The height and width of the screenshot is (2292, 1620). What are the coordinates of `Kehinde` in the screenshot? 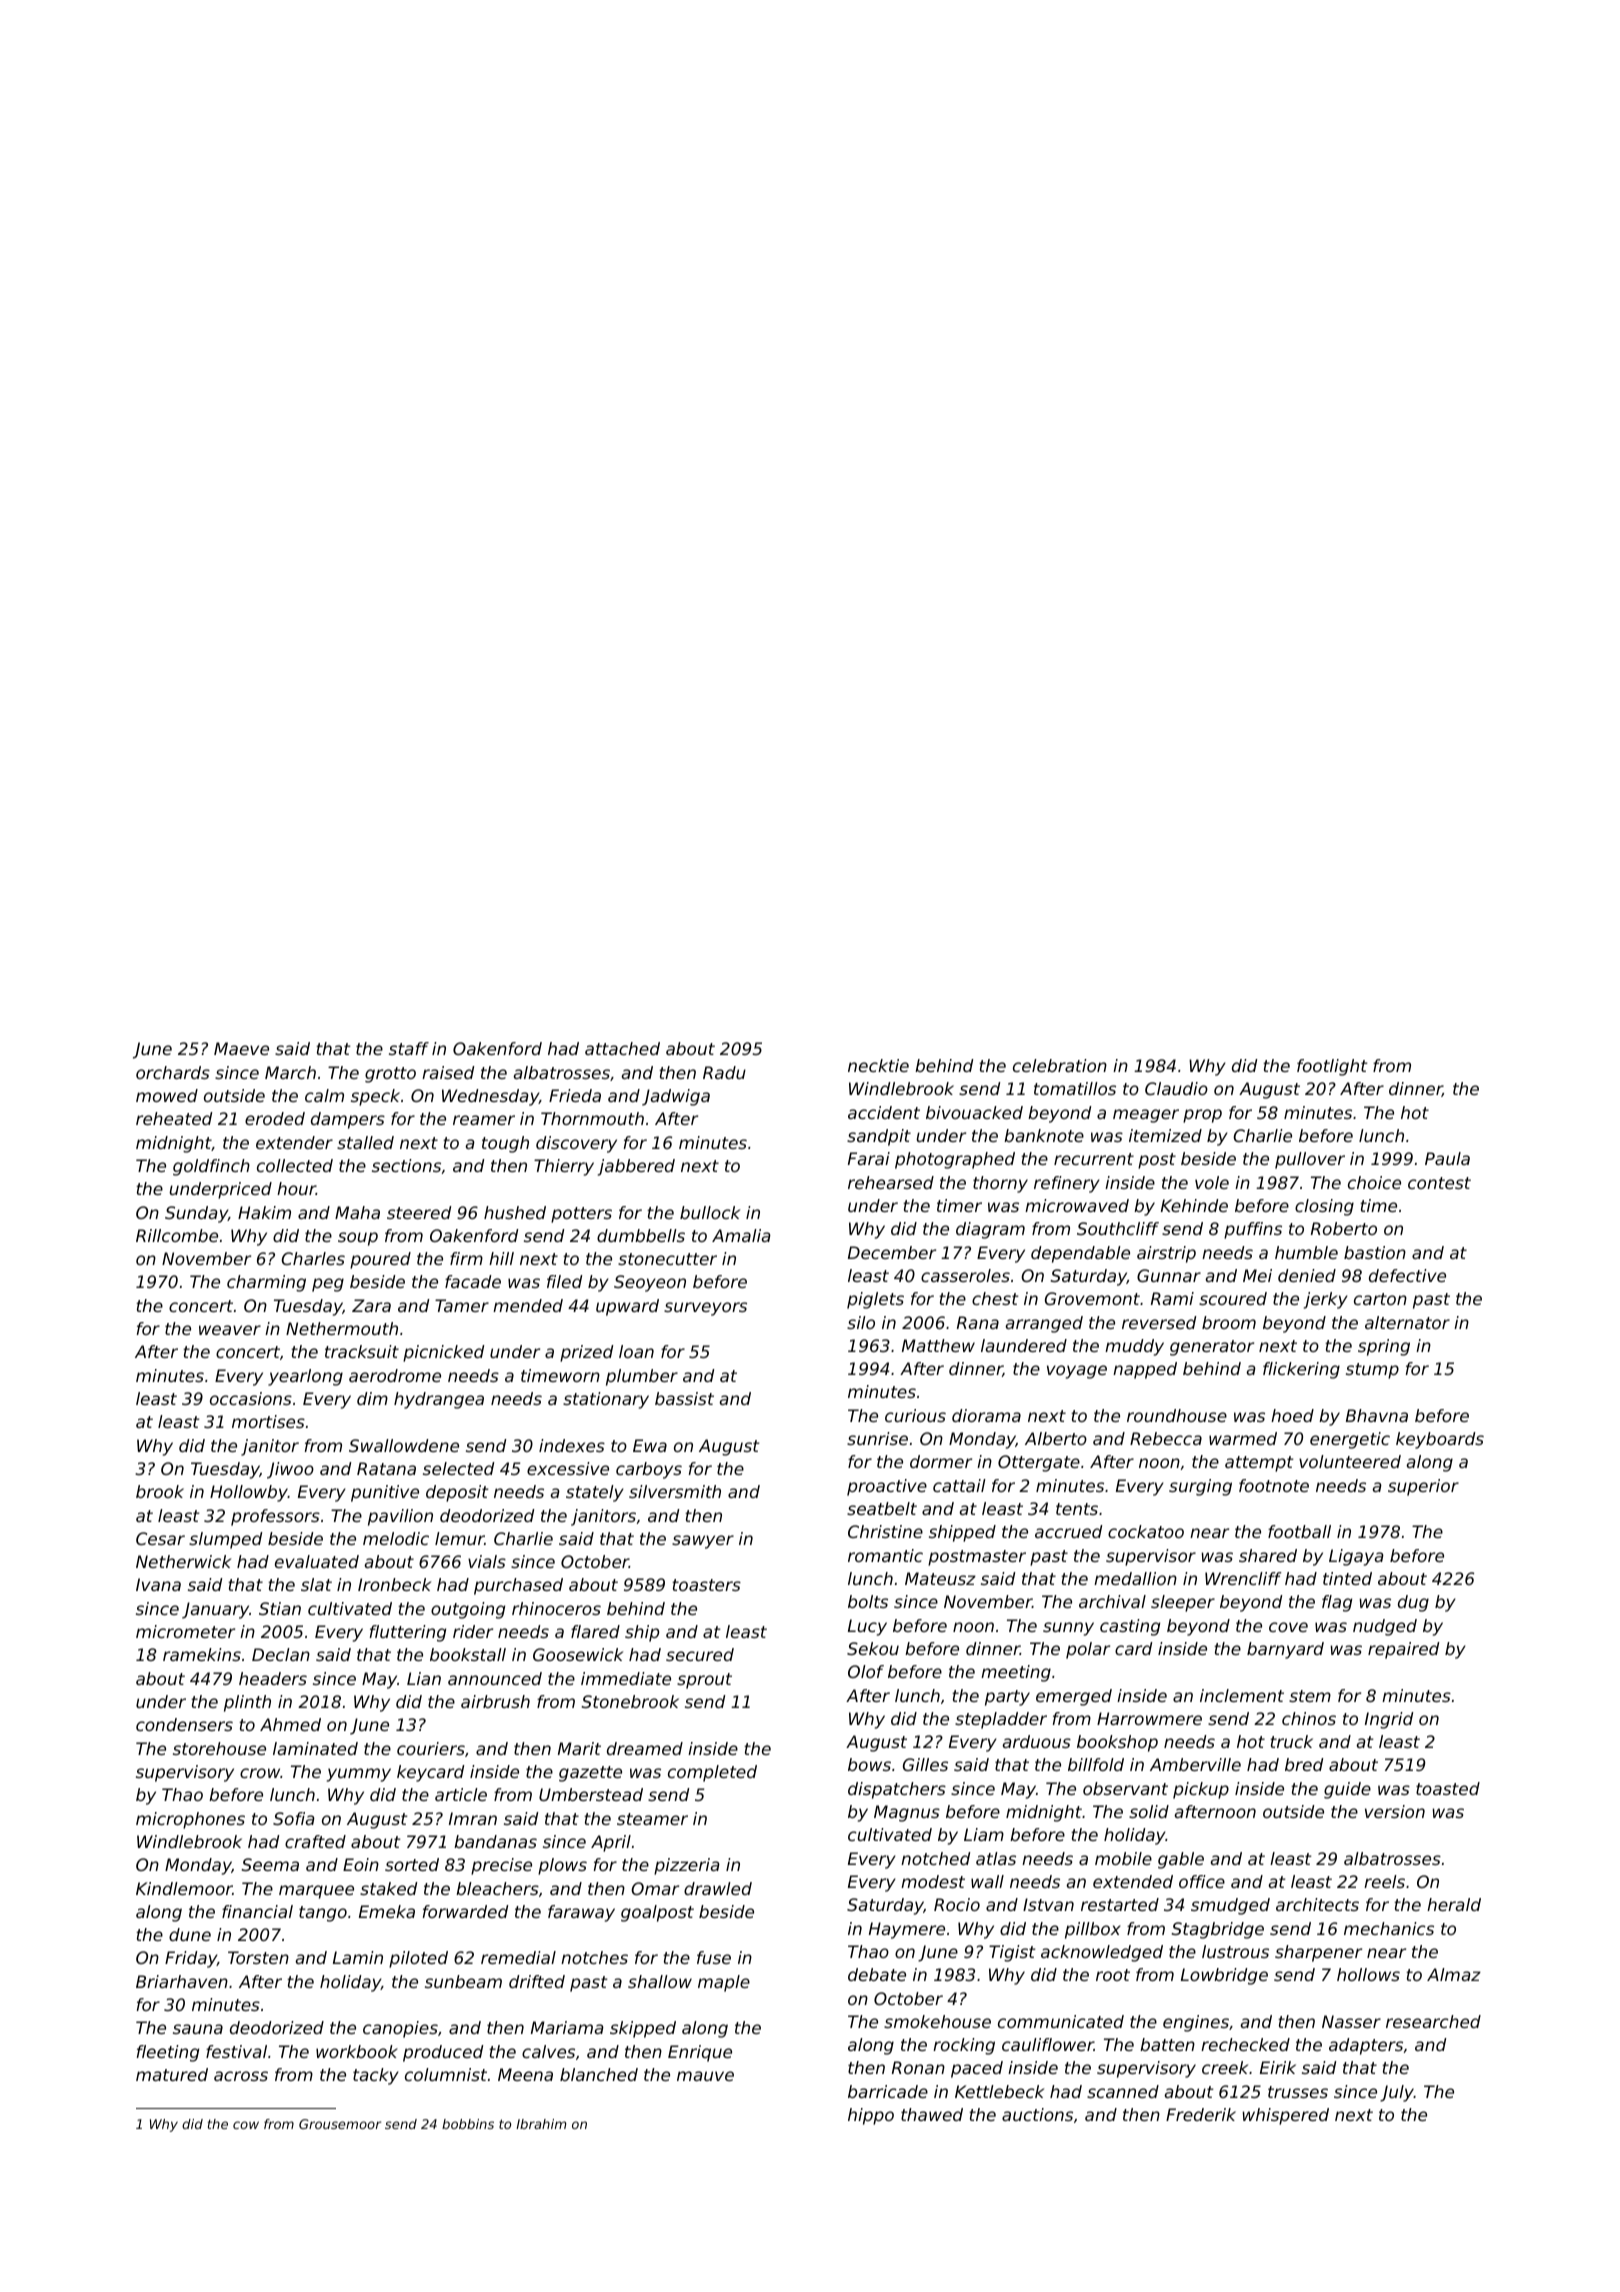 It's located at (1194, 1205).
